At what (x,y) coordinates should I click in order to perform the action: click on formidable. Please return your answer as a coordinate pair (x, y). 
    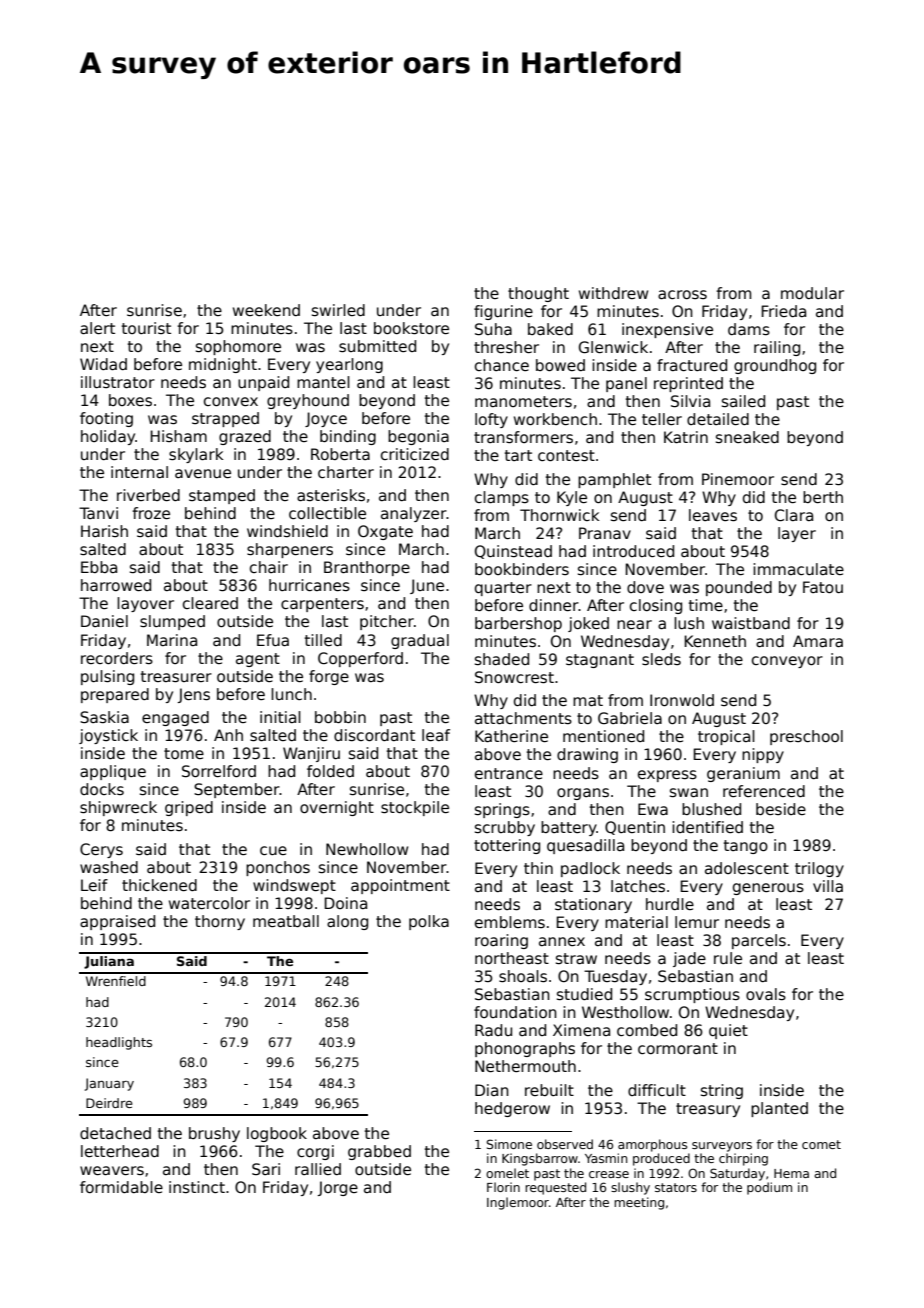
    Looking at the image, I should click on (121, 1187).
